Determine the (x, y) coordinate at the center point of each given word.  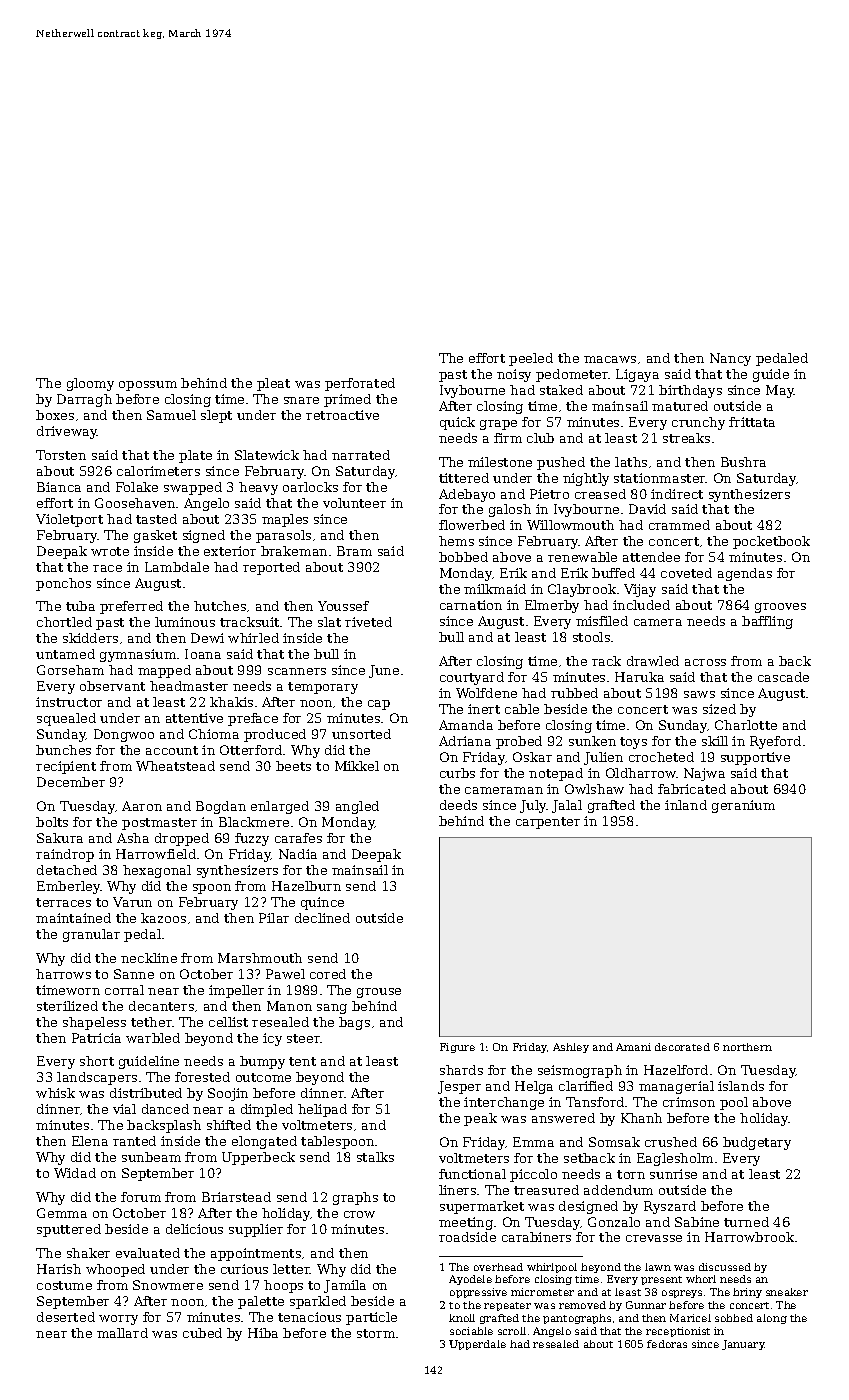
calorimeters (158, 471)
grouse (379, 993)
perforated (360, 384)
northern (747, 1047)
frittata (752, 422)
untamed (65, 654)
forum (141, 1197)
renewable (582, 557)
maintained (73, 918)
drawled (653, 661)
